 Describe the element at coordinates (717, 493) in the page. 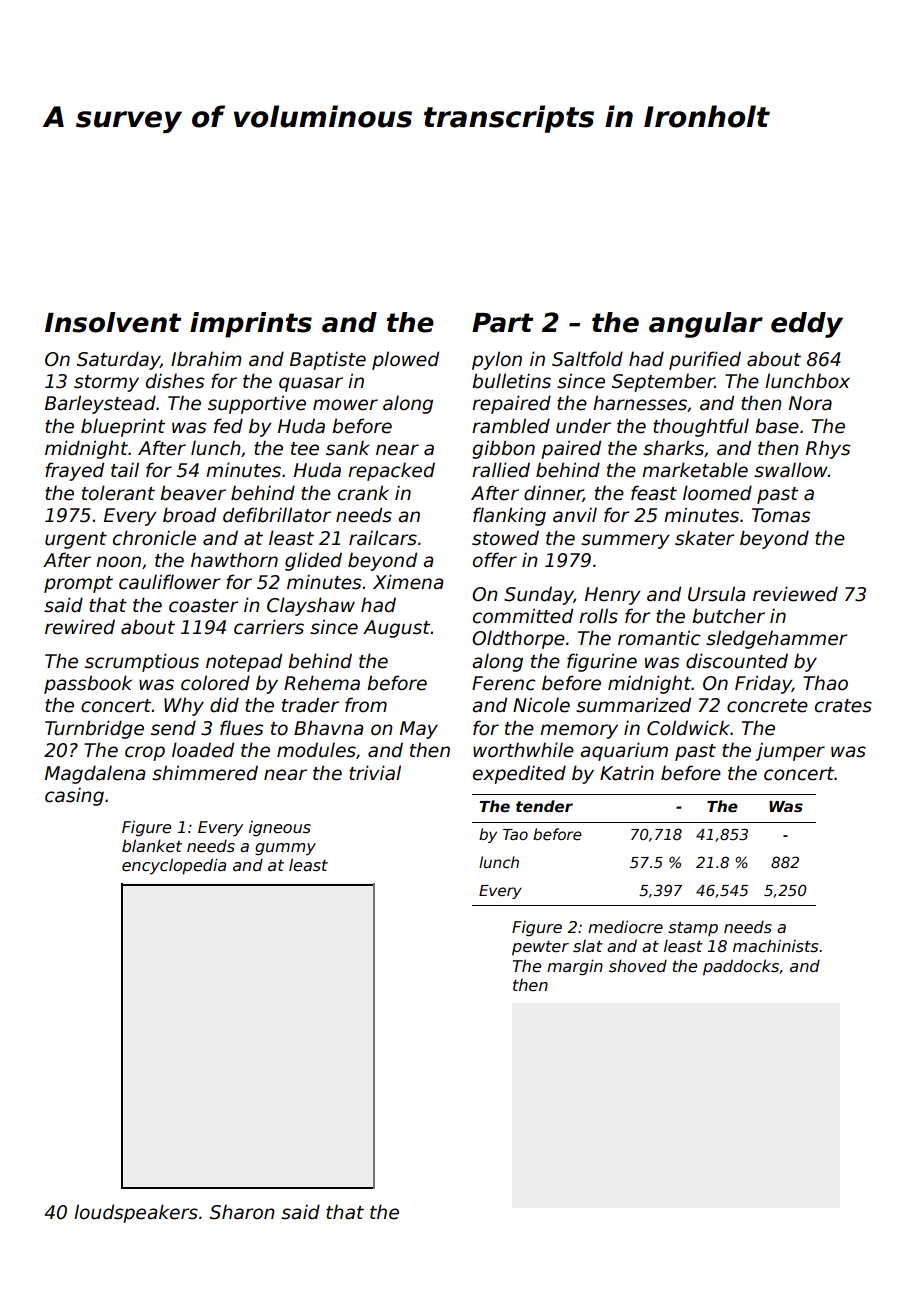

I see `loomed` at that location.
